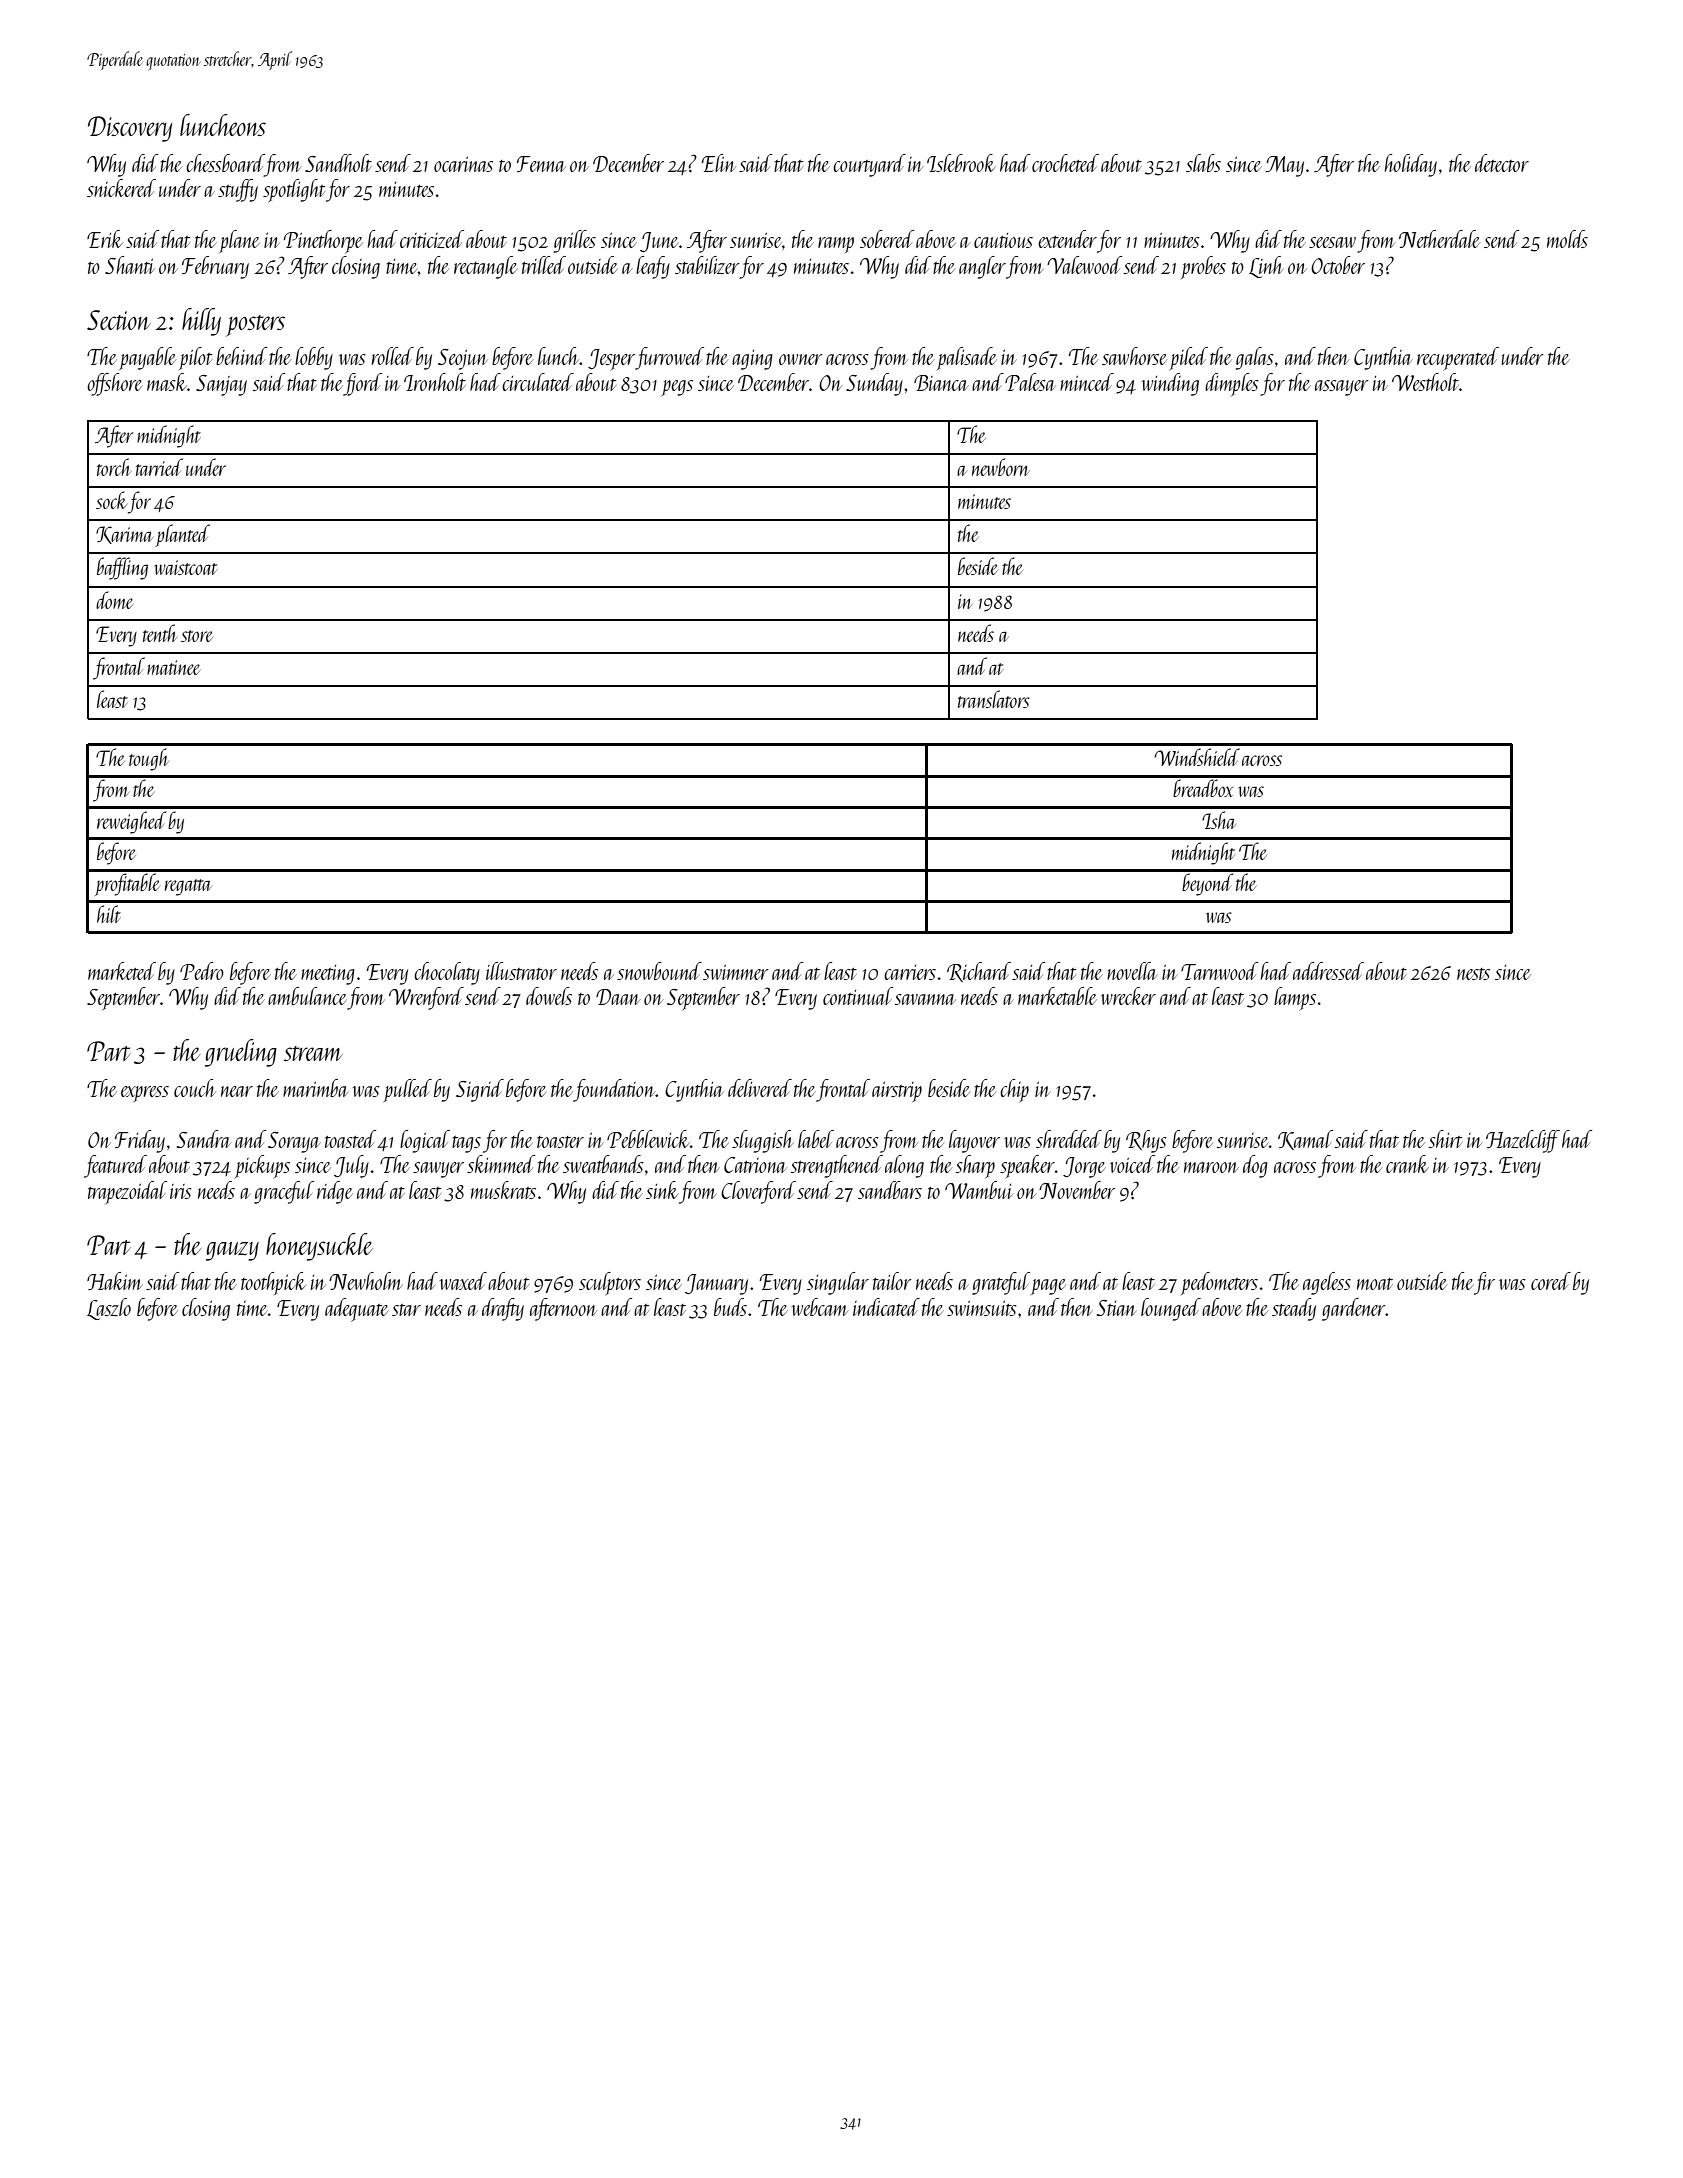 The image size is (1683, 2178). Describe the element at coordinates (736, 972) in the screenshot. I see `swimmer` at that location.
